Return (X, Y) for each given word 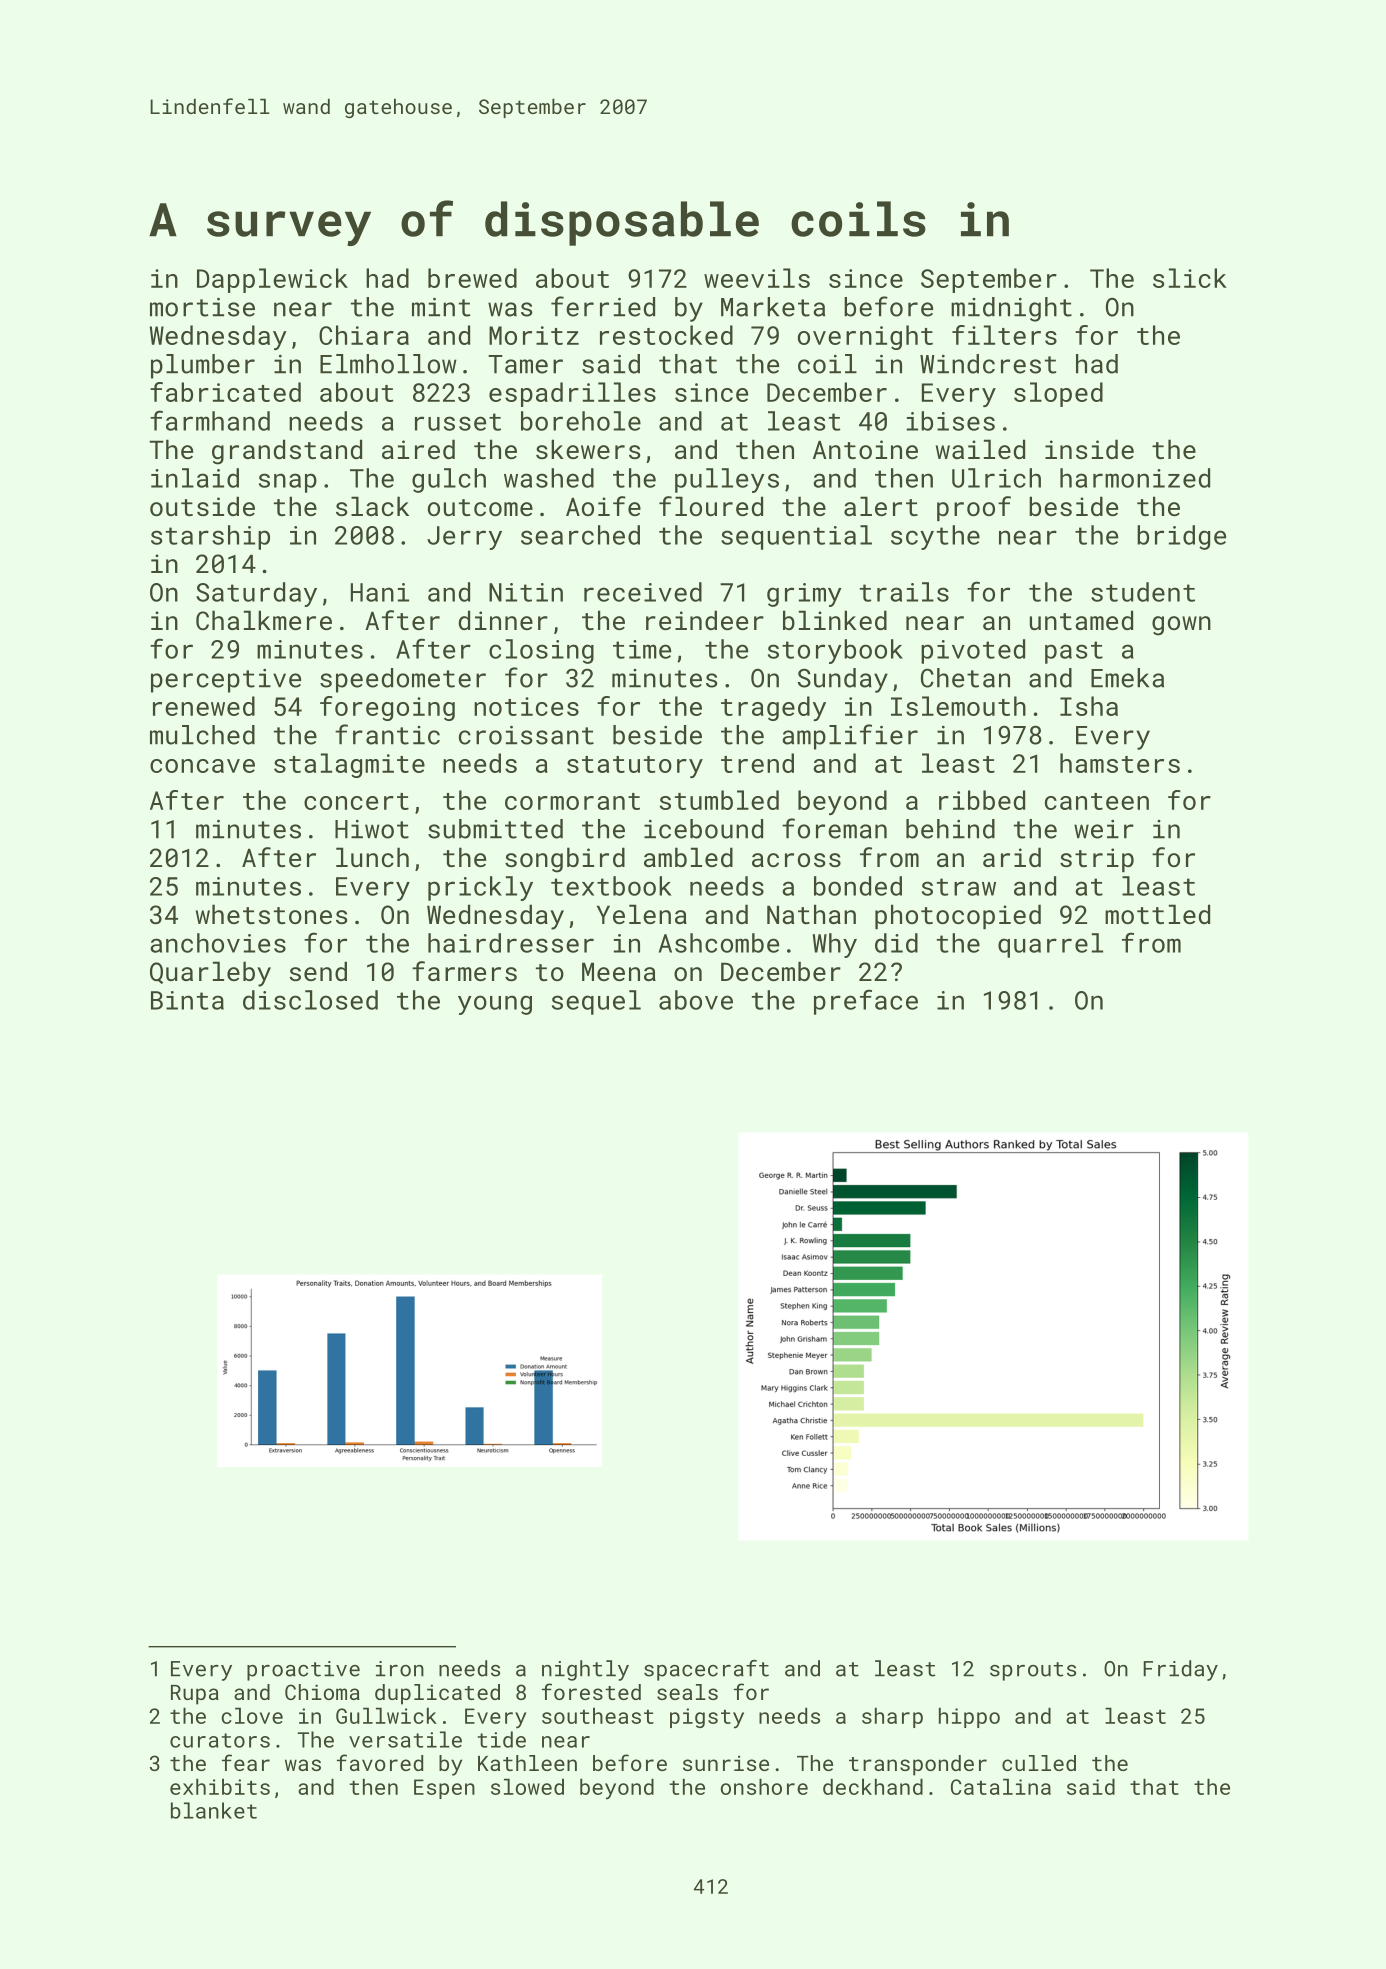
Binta (187, 1000)
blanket (214, 1810)
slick (1190, 278)
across (796, 860)
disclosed (310, 1000)
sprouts (1033, 1671)
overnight (865, 337)
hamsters (1120, 763)
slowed (527, 1786)
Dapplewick (272, 280)
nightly (585, 1670)
